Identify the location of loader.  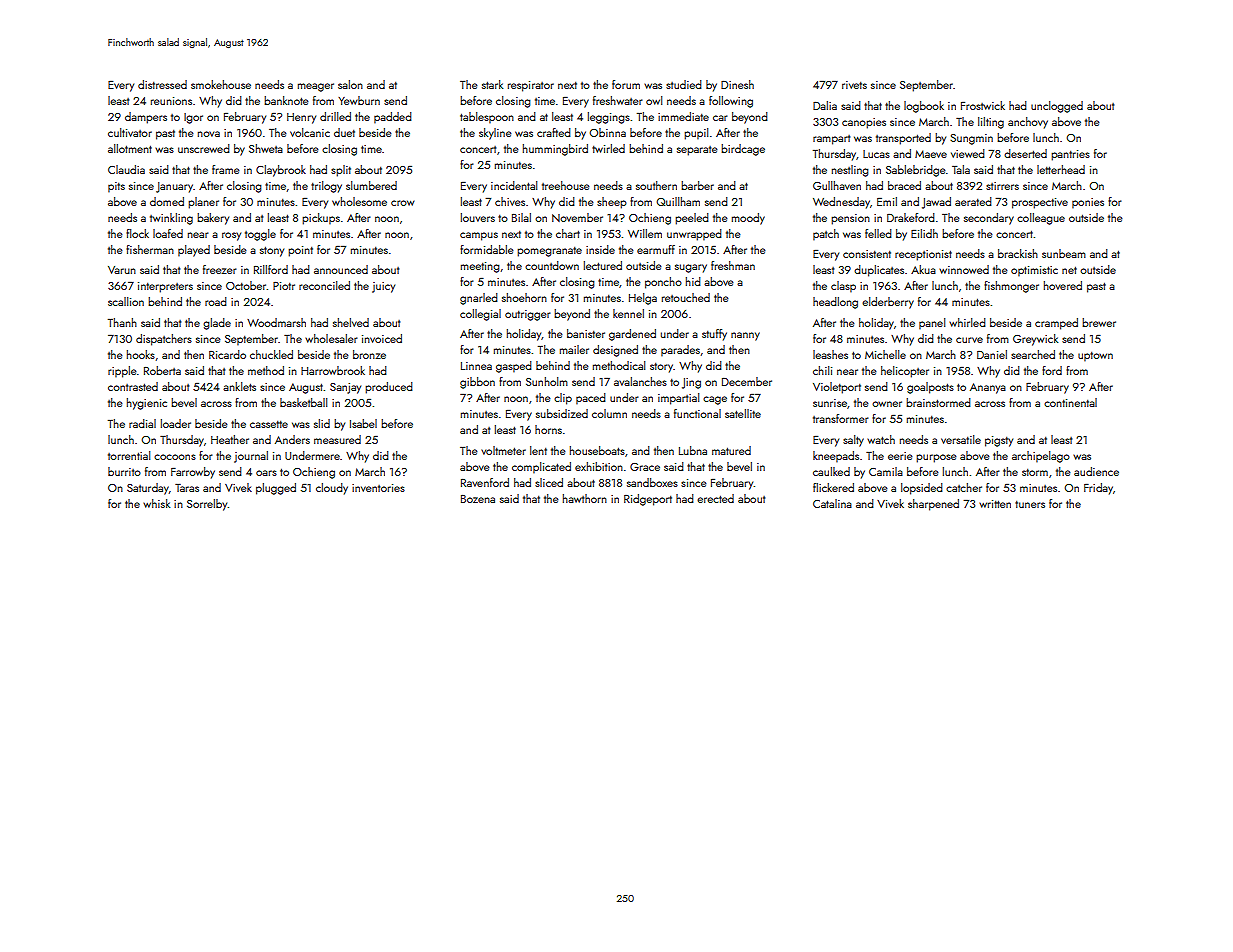
(176, 423).
